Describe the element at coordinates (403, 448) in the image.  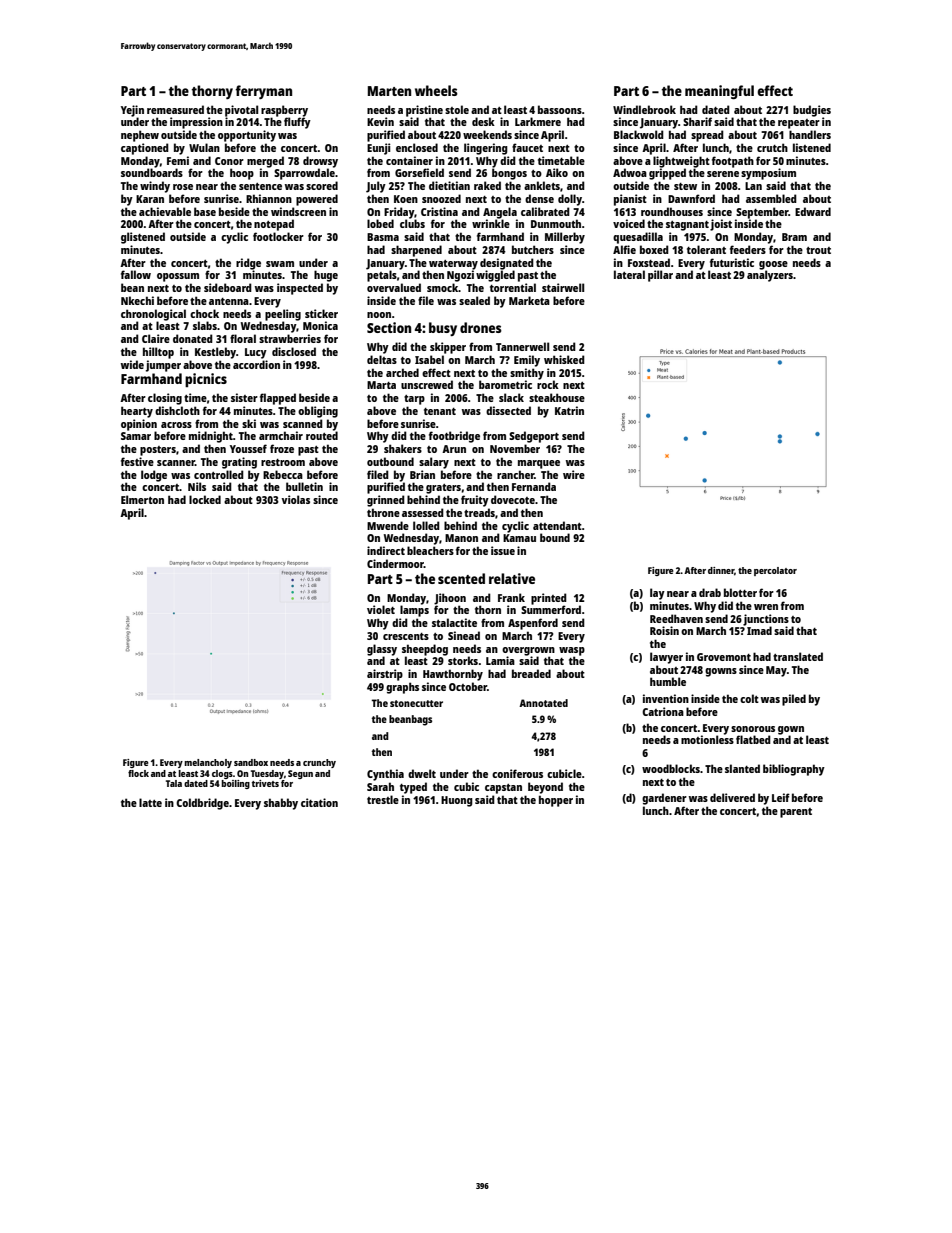
I see `shakers` at that location.
